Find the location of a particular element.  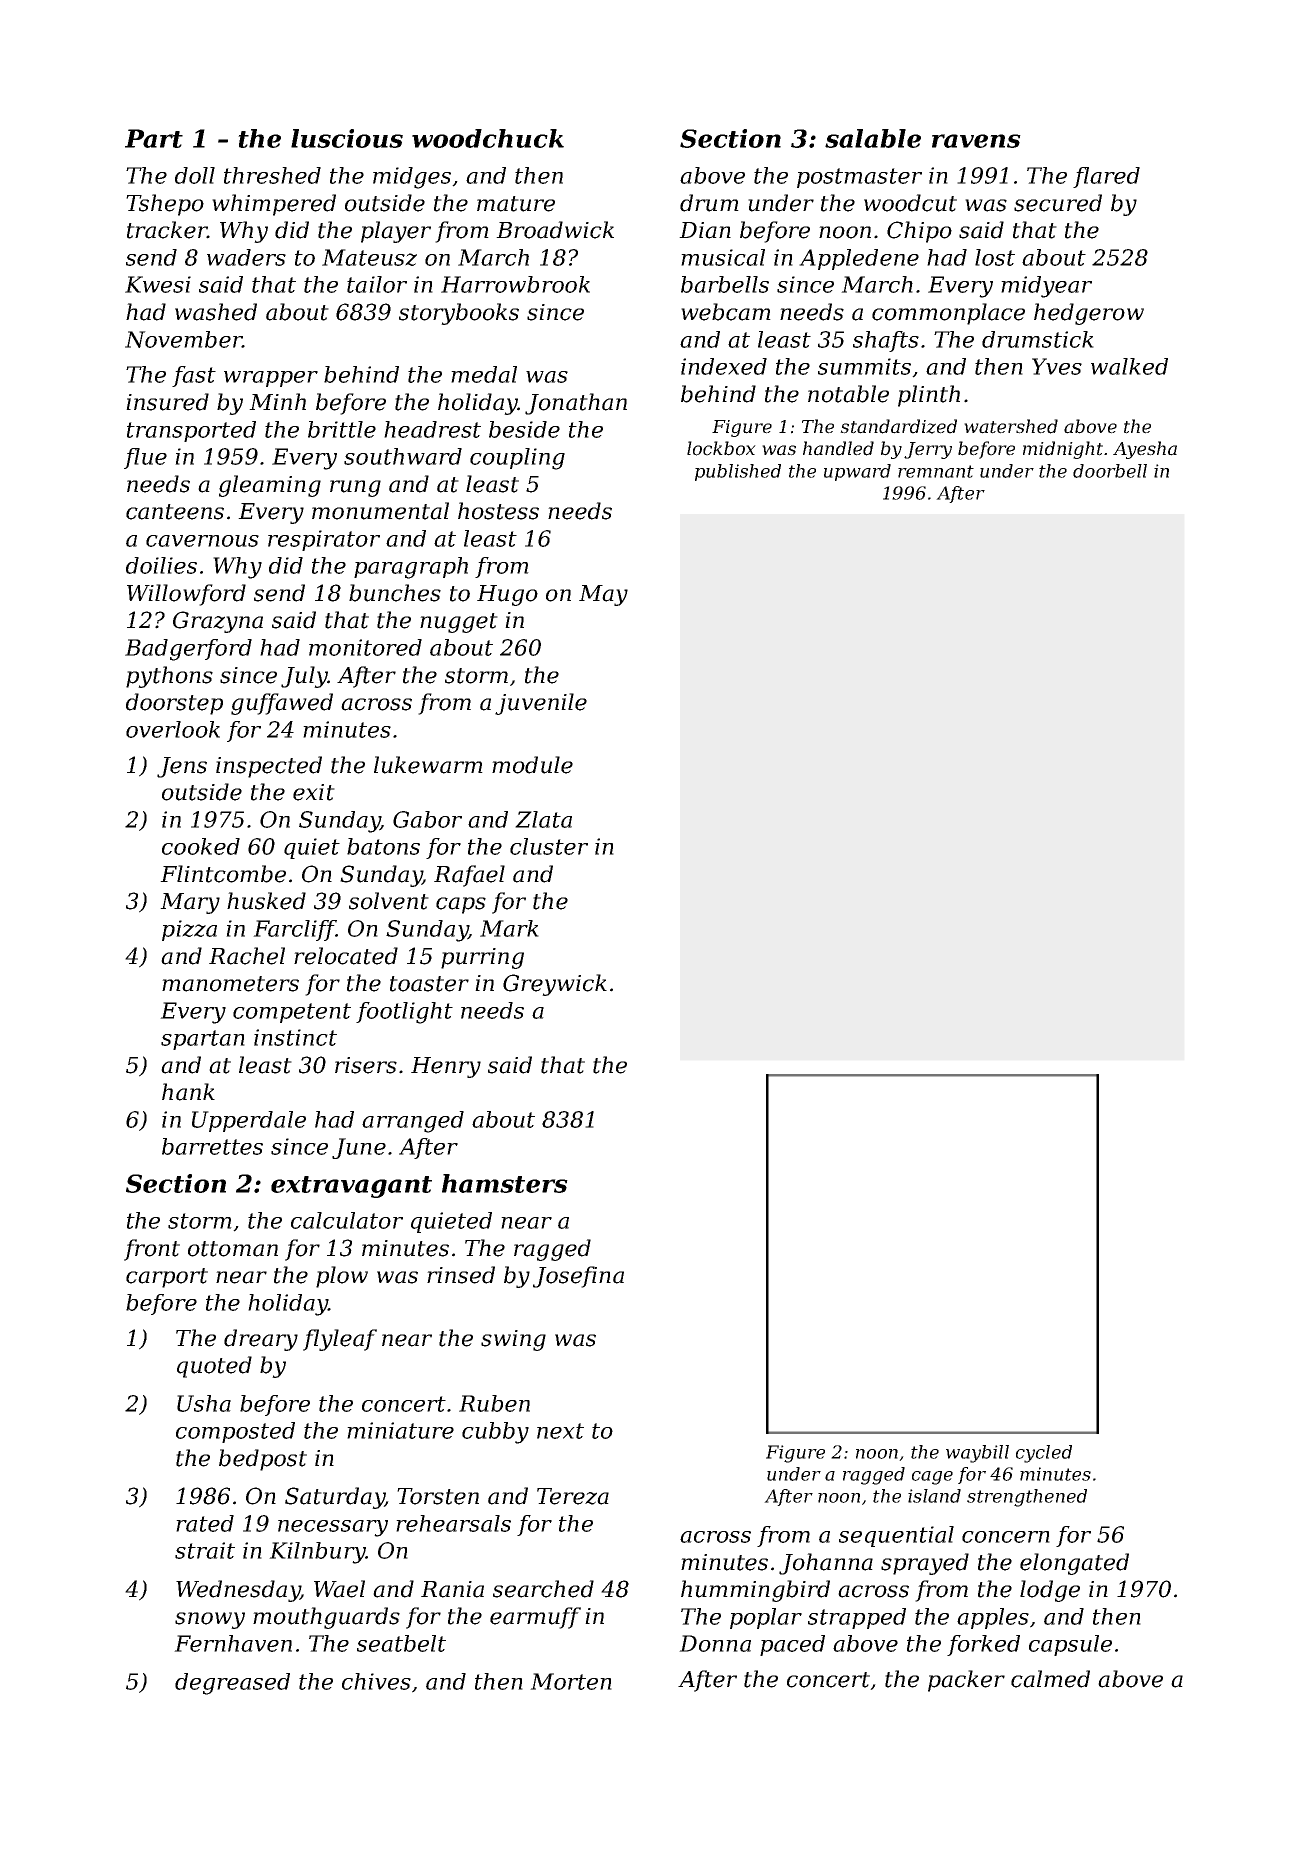

salable is located at coordinates (873, 138).
